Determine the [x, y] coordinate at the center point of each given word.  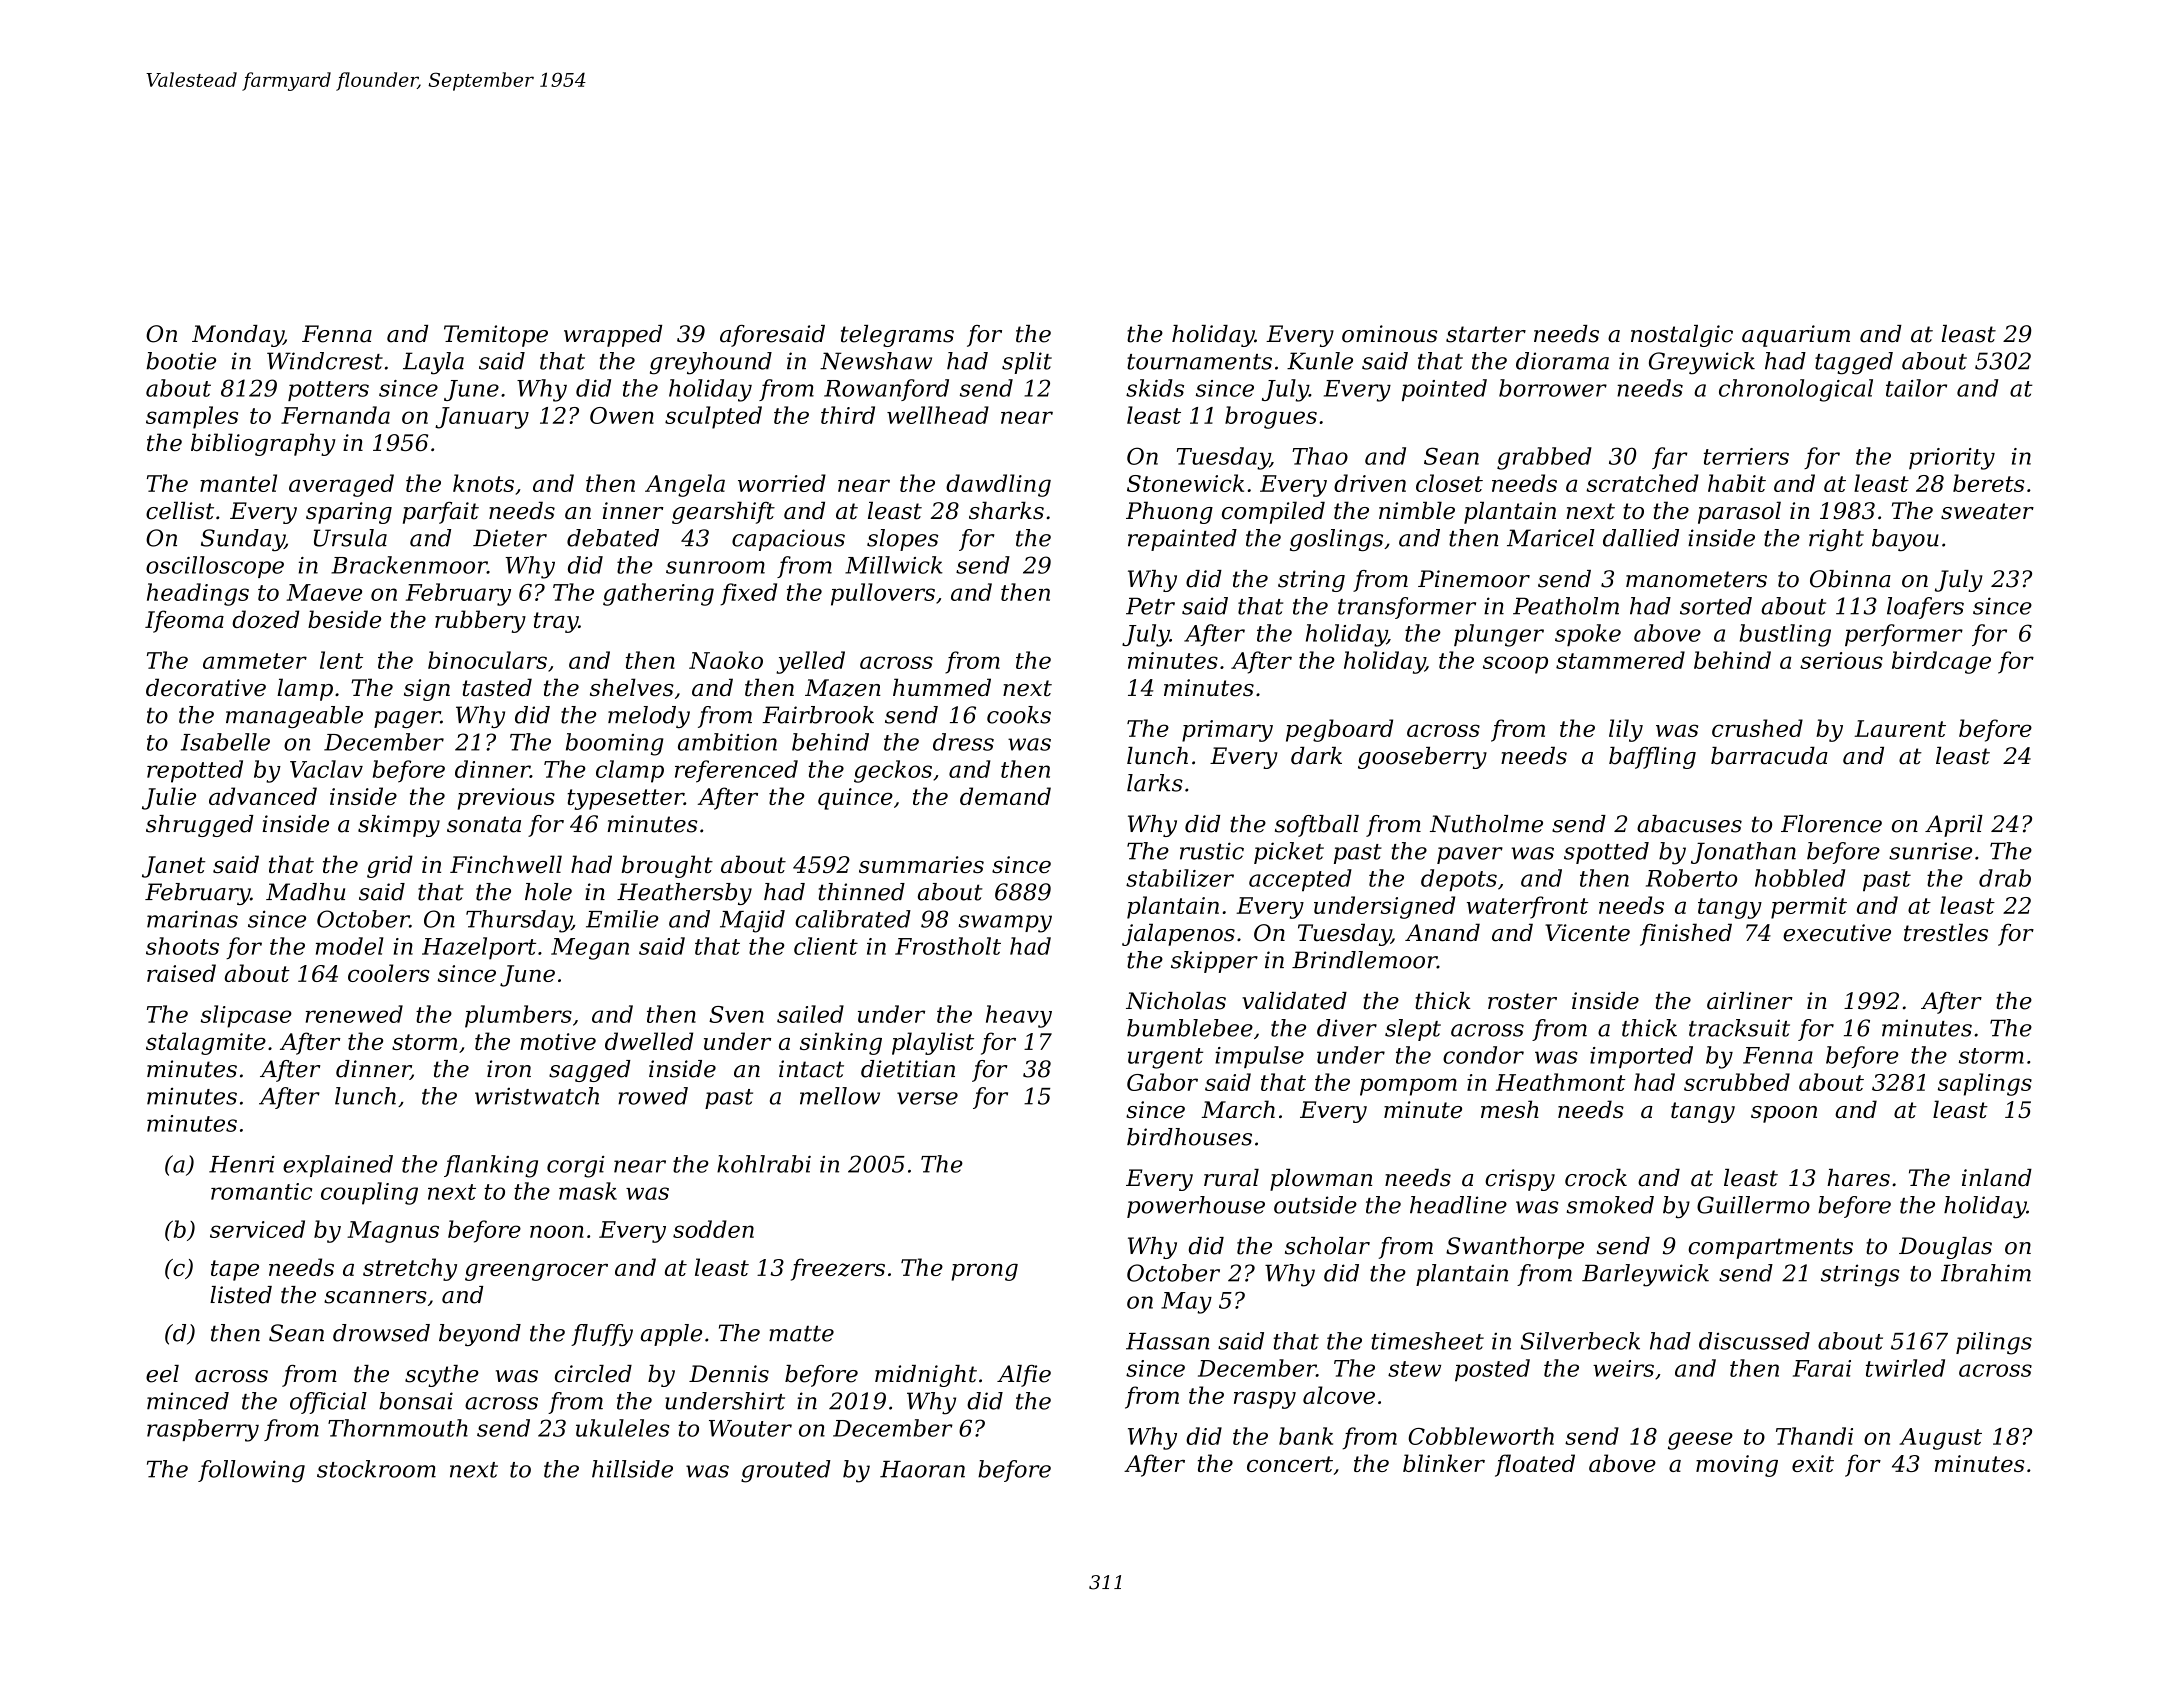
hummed [942, 687]
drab [2005, 878]
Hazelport [479, 948]
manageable [294, 717]
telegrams [897, 336]
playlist [933, 1043]
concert [1290, 1464]
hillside [632, 1469]
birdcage [1941, 662]
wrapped [613, 336]
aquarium [1796, 336]
